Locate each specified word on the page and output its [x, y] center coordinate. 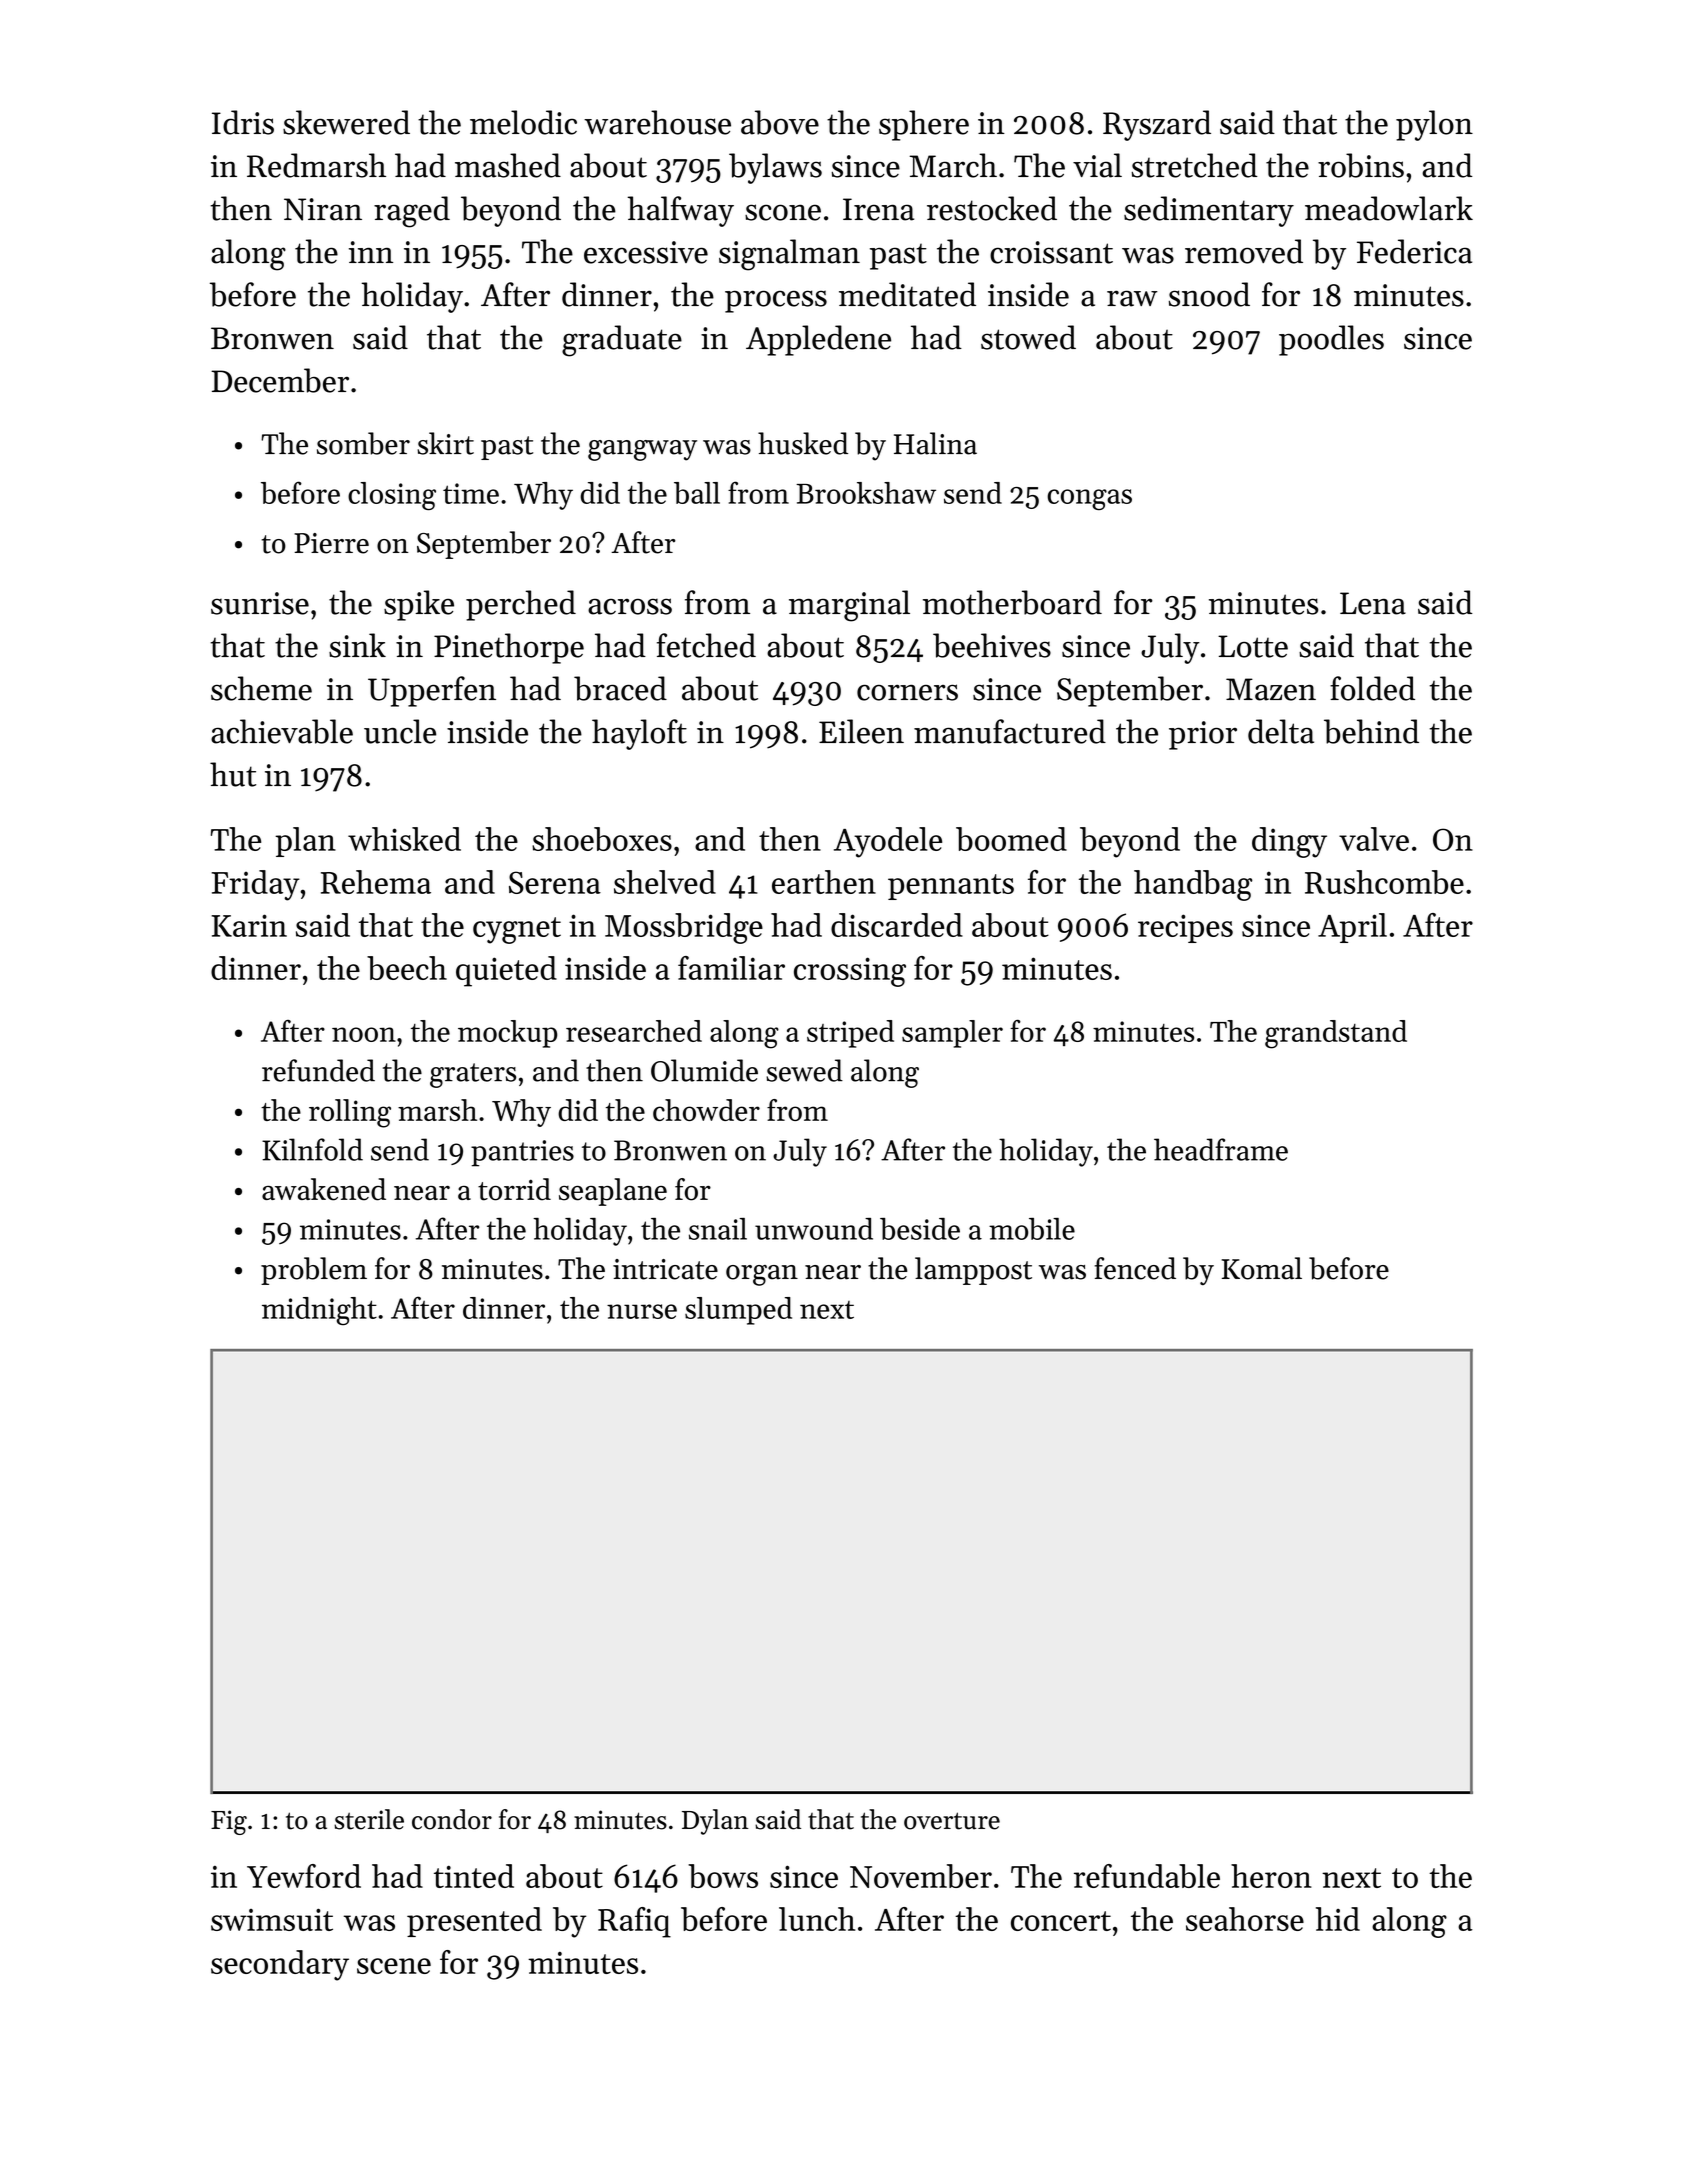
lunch [817, 1919]
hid [1338, 1919]
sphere [924, 125]
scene [394, 1966]
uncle [400, 731]
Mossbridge [684, 928]
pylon [1434, 125]
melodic [523, 122]
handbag [1193, 885]
